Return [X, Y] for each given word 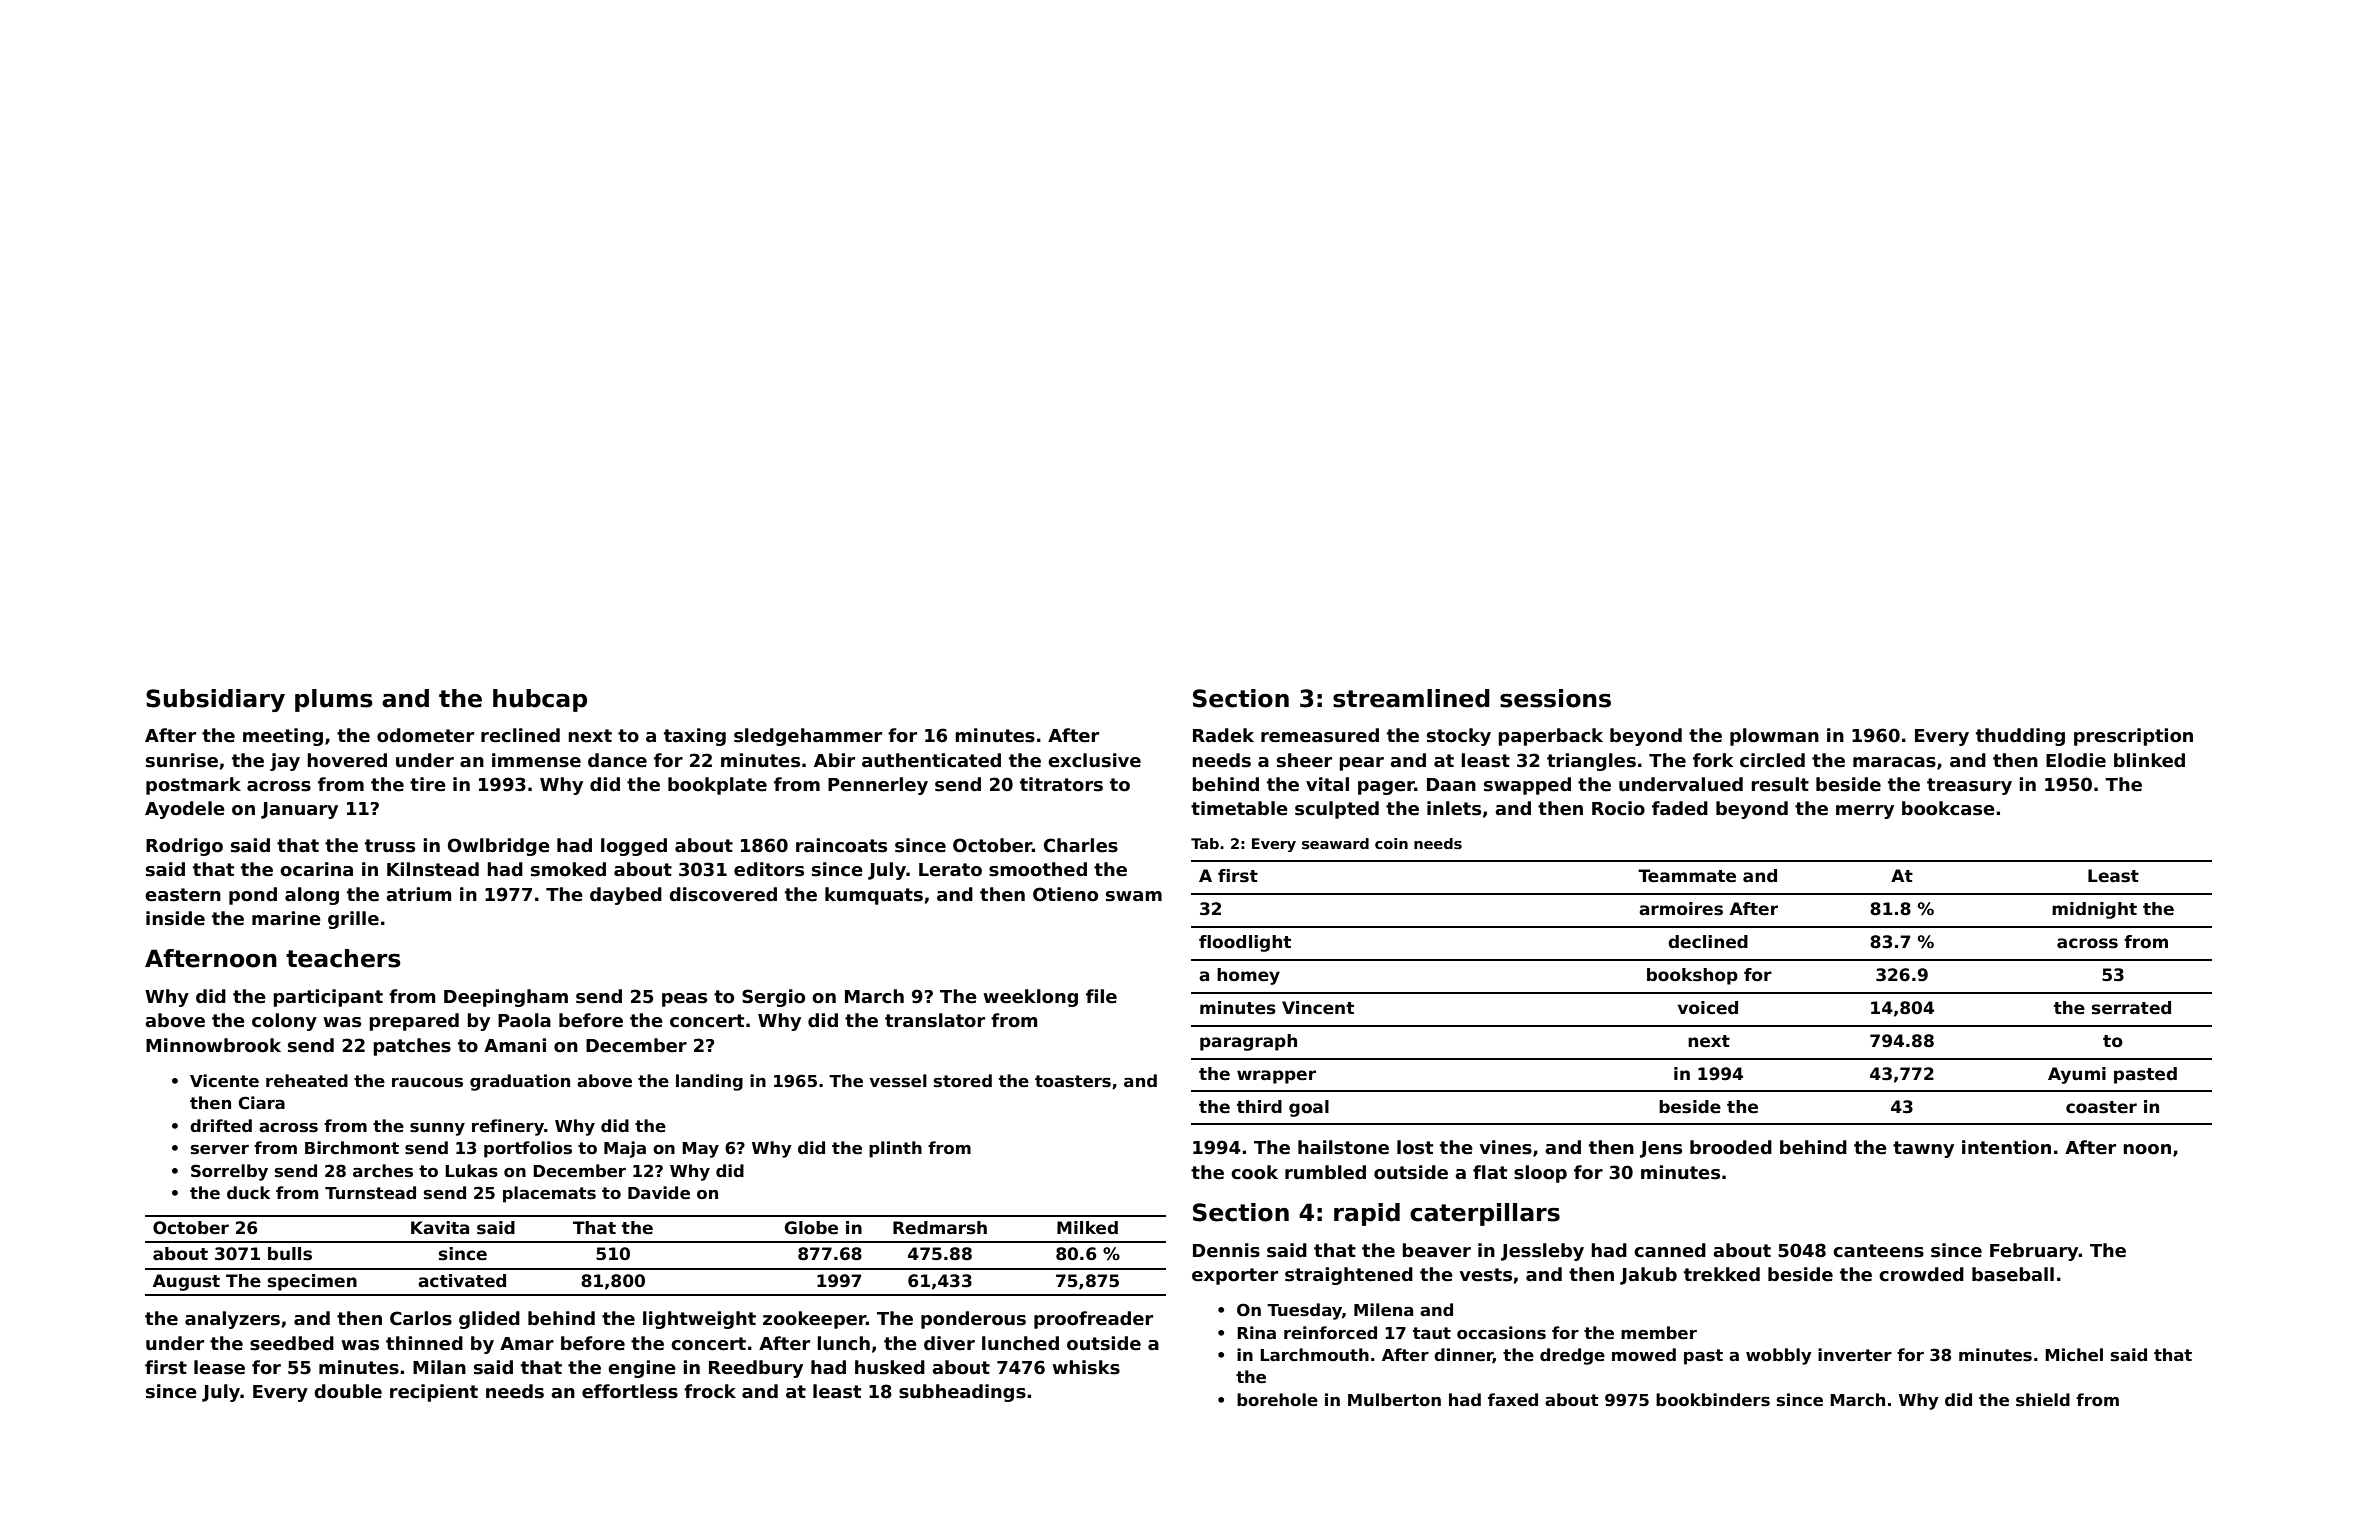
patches [412, 1047]
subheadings [962, 1393]
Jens [1661, 1149]
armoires [1681, 909]
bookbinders [1713, 1400]
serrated [2131, 1008]
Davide [659, 1193]
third [1259, 1107]
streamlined [1411, 698]
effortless [630, 1391]
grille [353, 920]
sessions [1555, 698]
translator [935, 1020]
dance [617, 760]
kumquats [874, 896]
